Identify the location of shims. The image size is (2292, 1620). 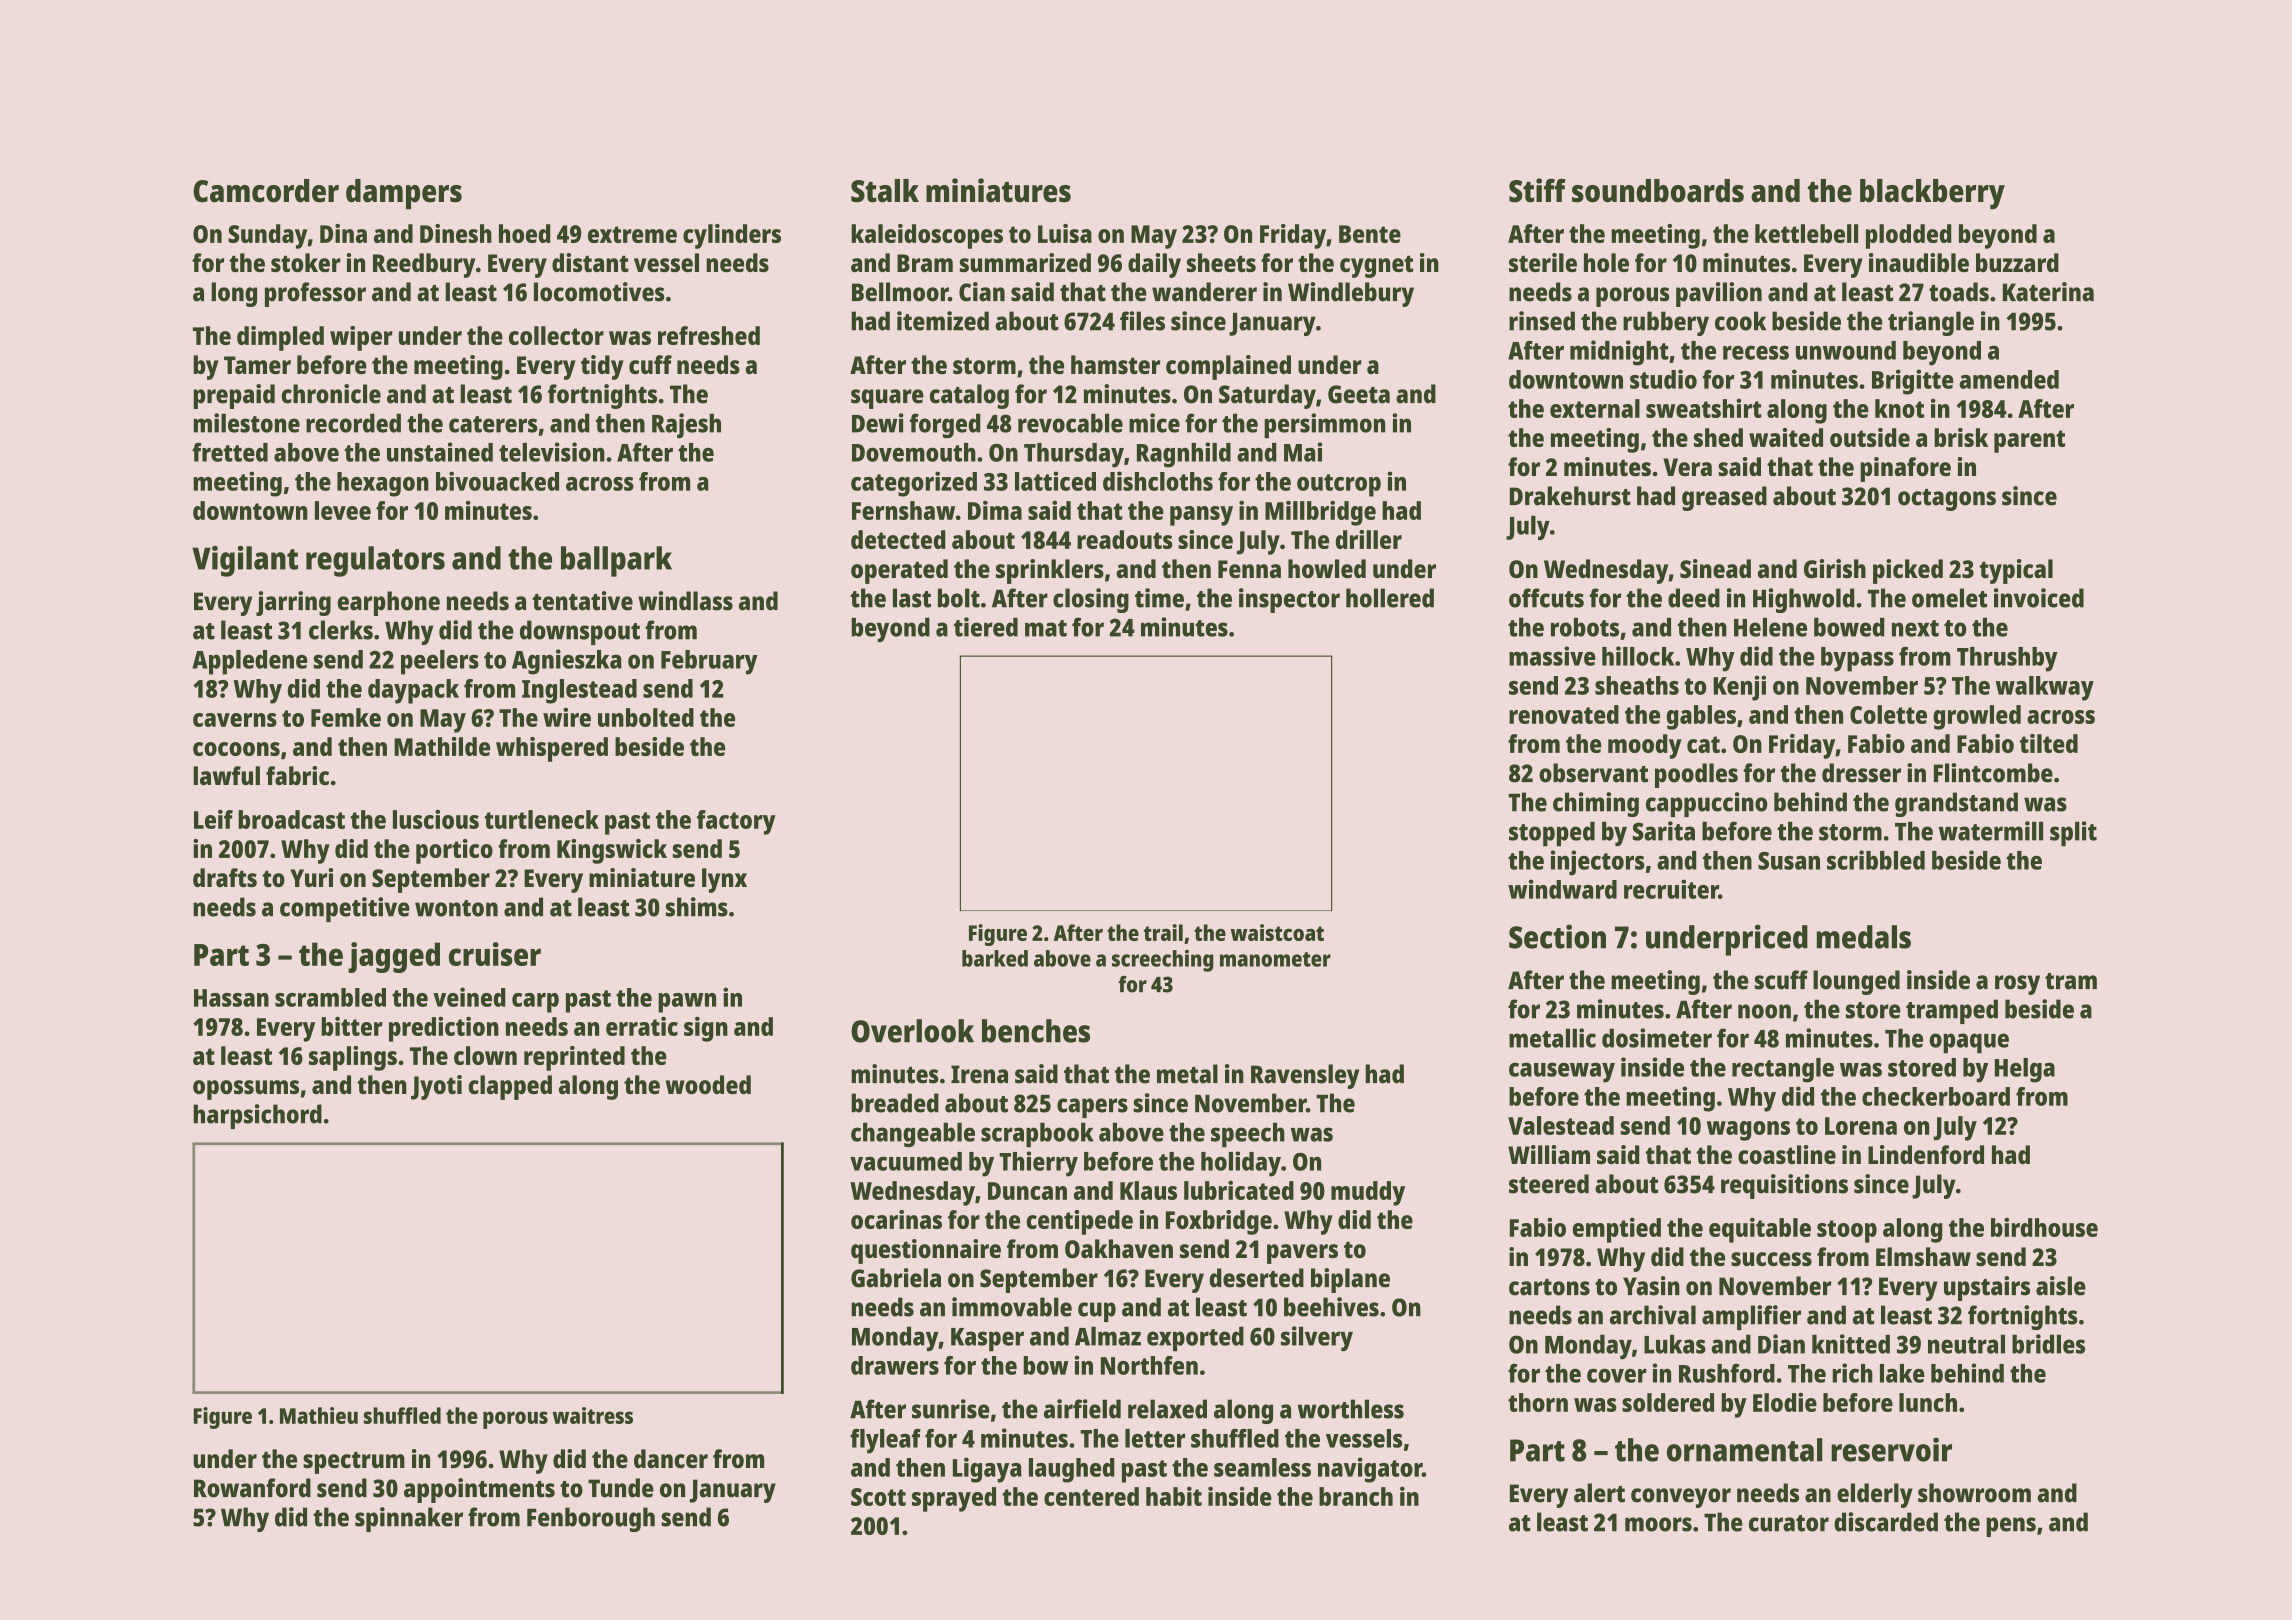
(697, 907).
